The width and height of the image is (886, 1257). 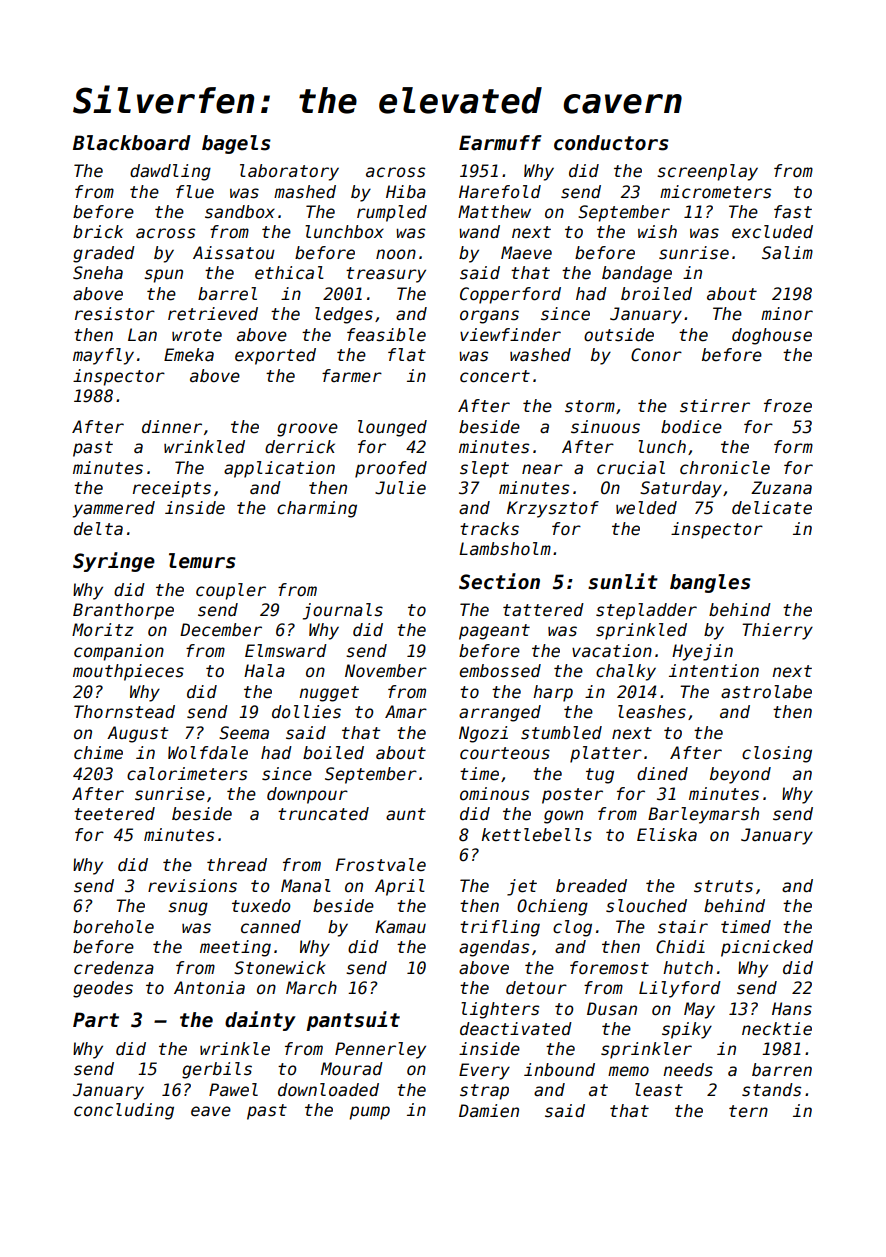 I want to click on sinuous, so click(x=605, y=427).
